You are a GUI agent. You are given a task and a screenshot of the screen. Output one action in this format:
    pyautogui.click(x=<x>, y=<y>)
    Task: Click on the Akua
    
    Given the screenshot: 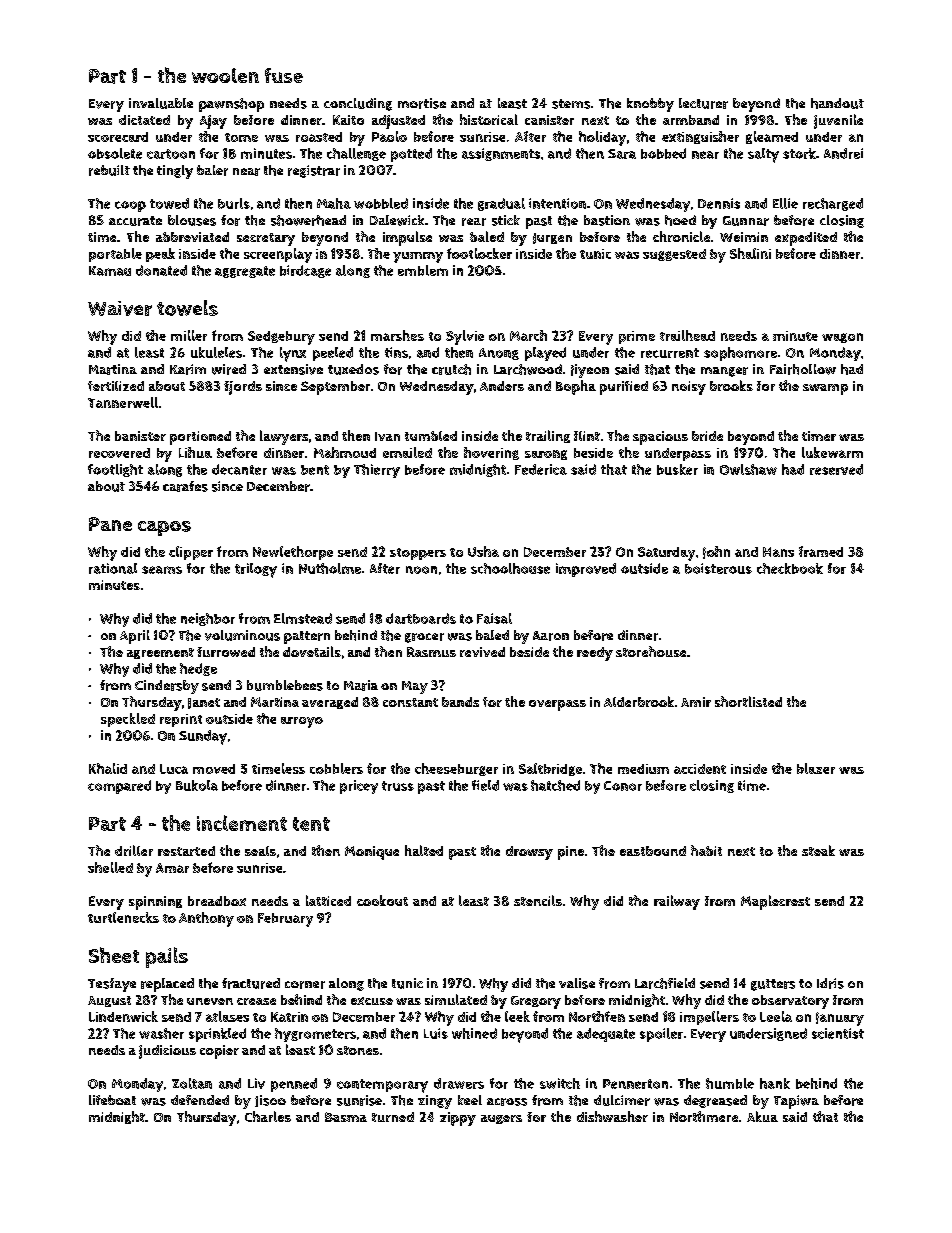 What is the action you would take?
    pyautogui.click(x=762, y=1116)
